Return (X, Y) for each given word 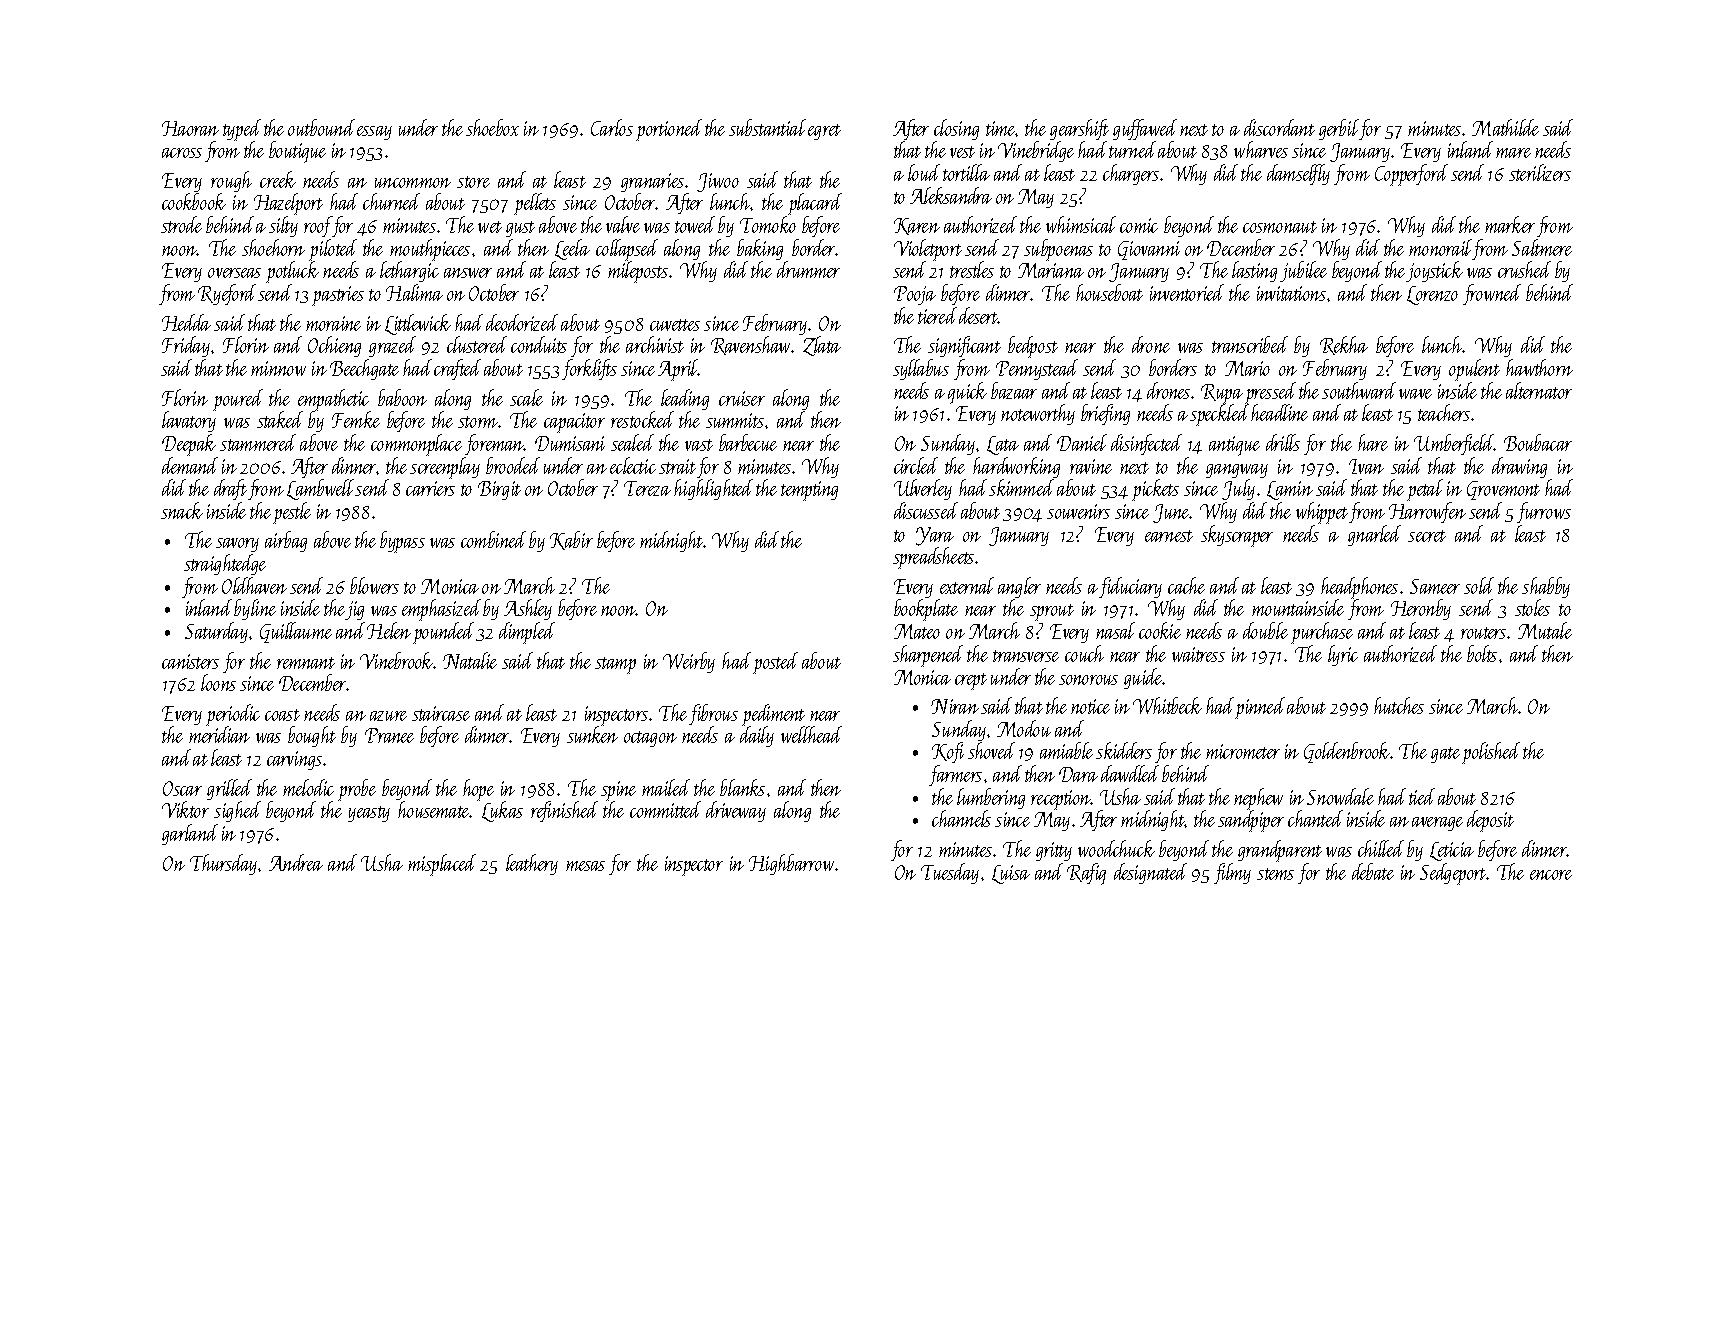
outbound (321, 127)
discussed (926, 510)
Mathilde (1505, 127)
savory (237, 545)
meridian (219, 735)
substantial (767, 127)
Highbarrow (791, 864)
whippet (1322, 513)
